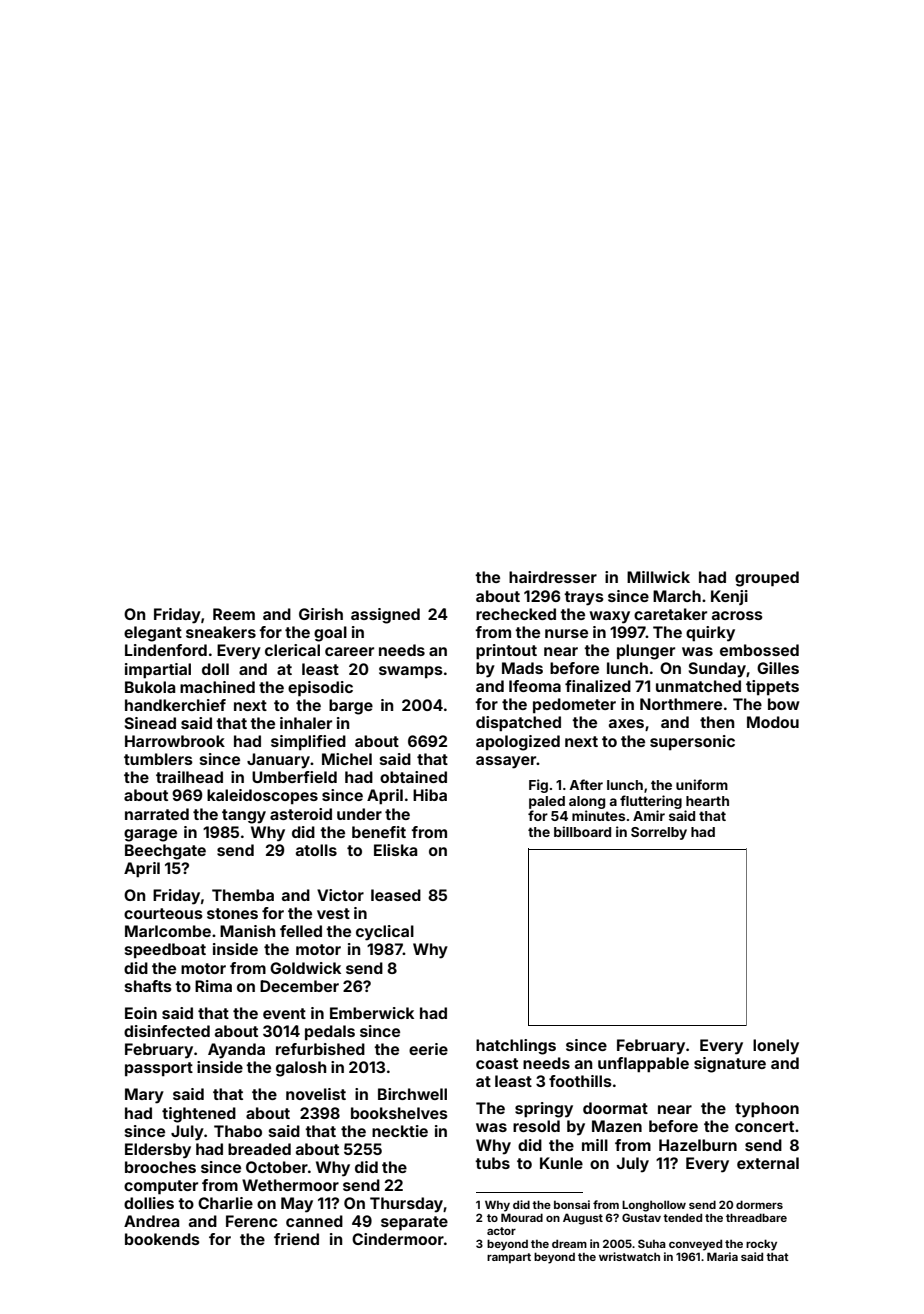 Image resolution: width=924 pixels, height=1314 pixels. I want to click on Birchwell, so click(412, 1094).
